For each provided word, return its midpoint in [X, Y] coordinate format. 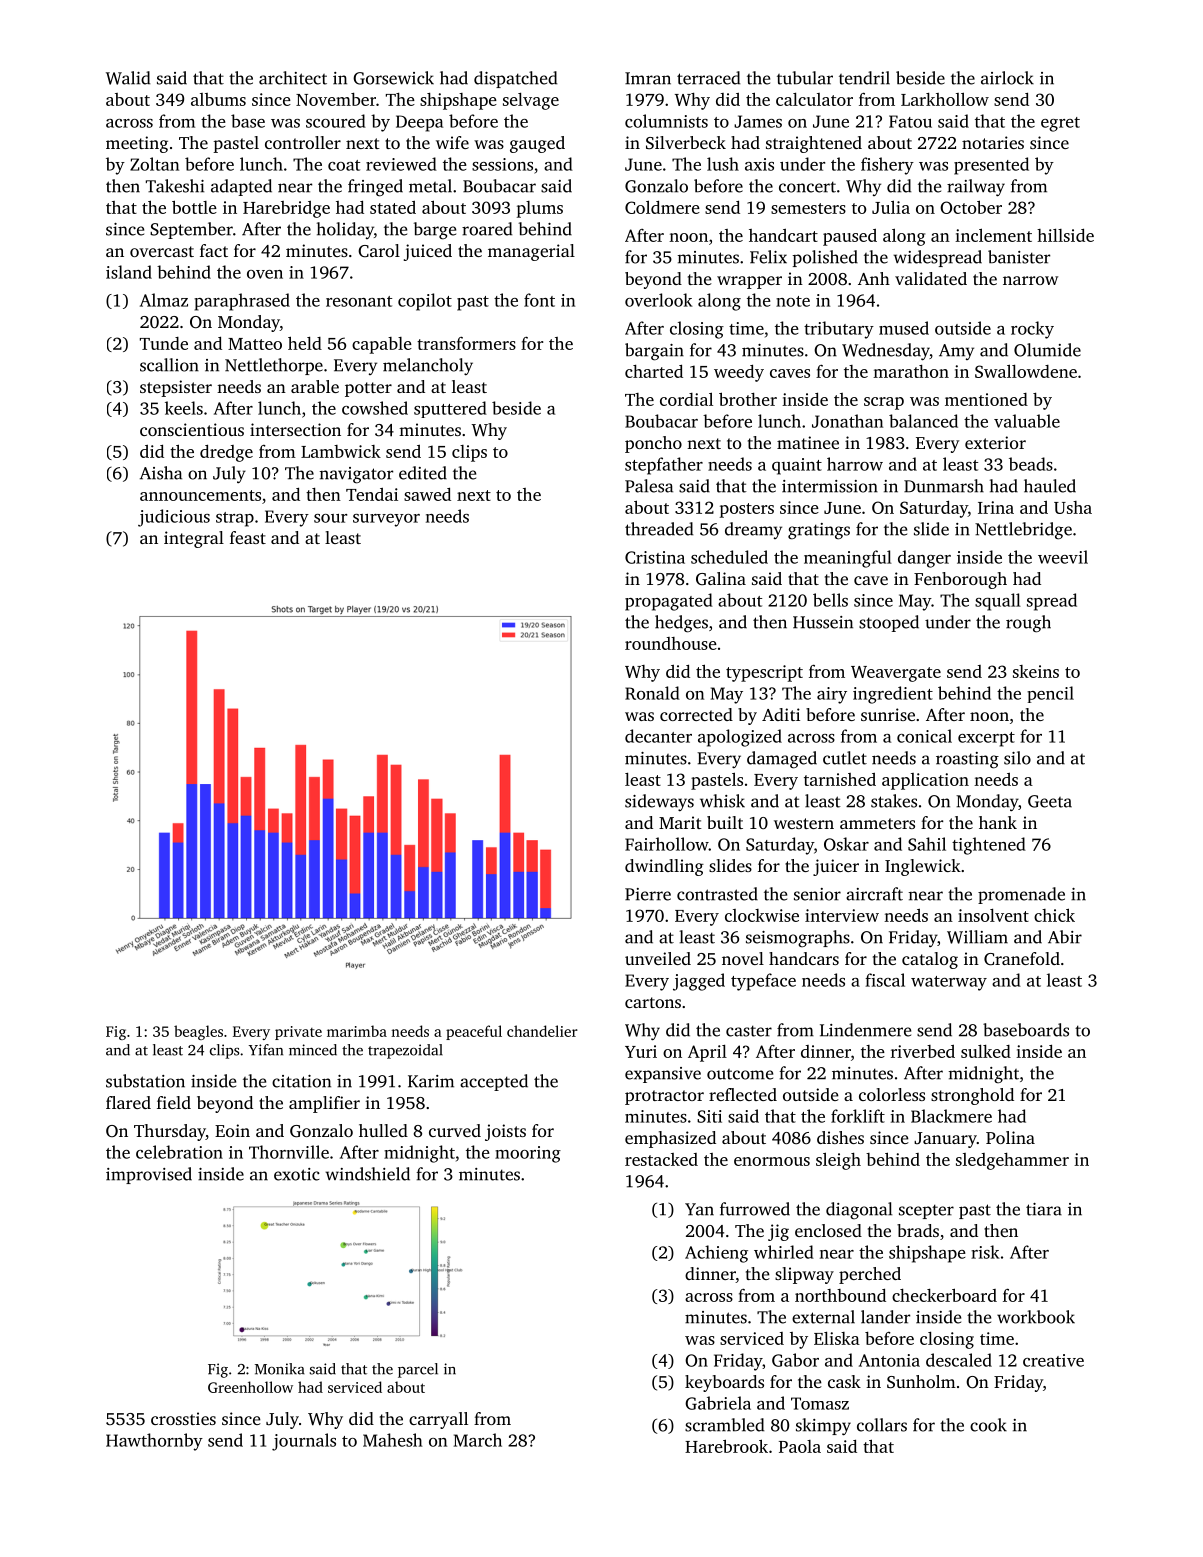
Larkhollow [945, 99]
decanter [658, 736]
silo [1017, 758]
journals [304, 1442]
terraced [708, 78]
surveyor [386, 520]
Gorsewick [393, 78]
